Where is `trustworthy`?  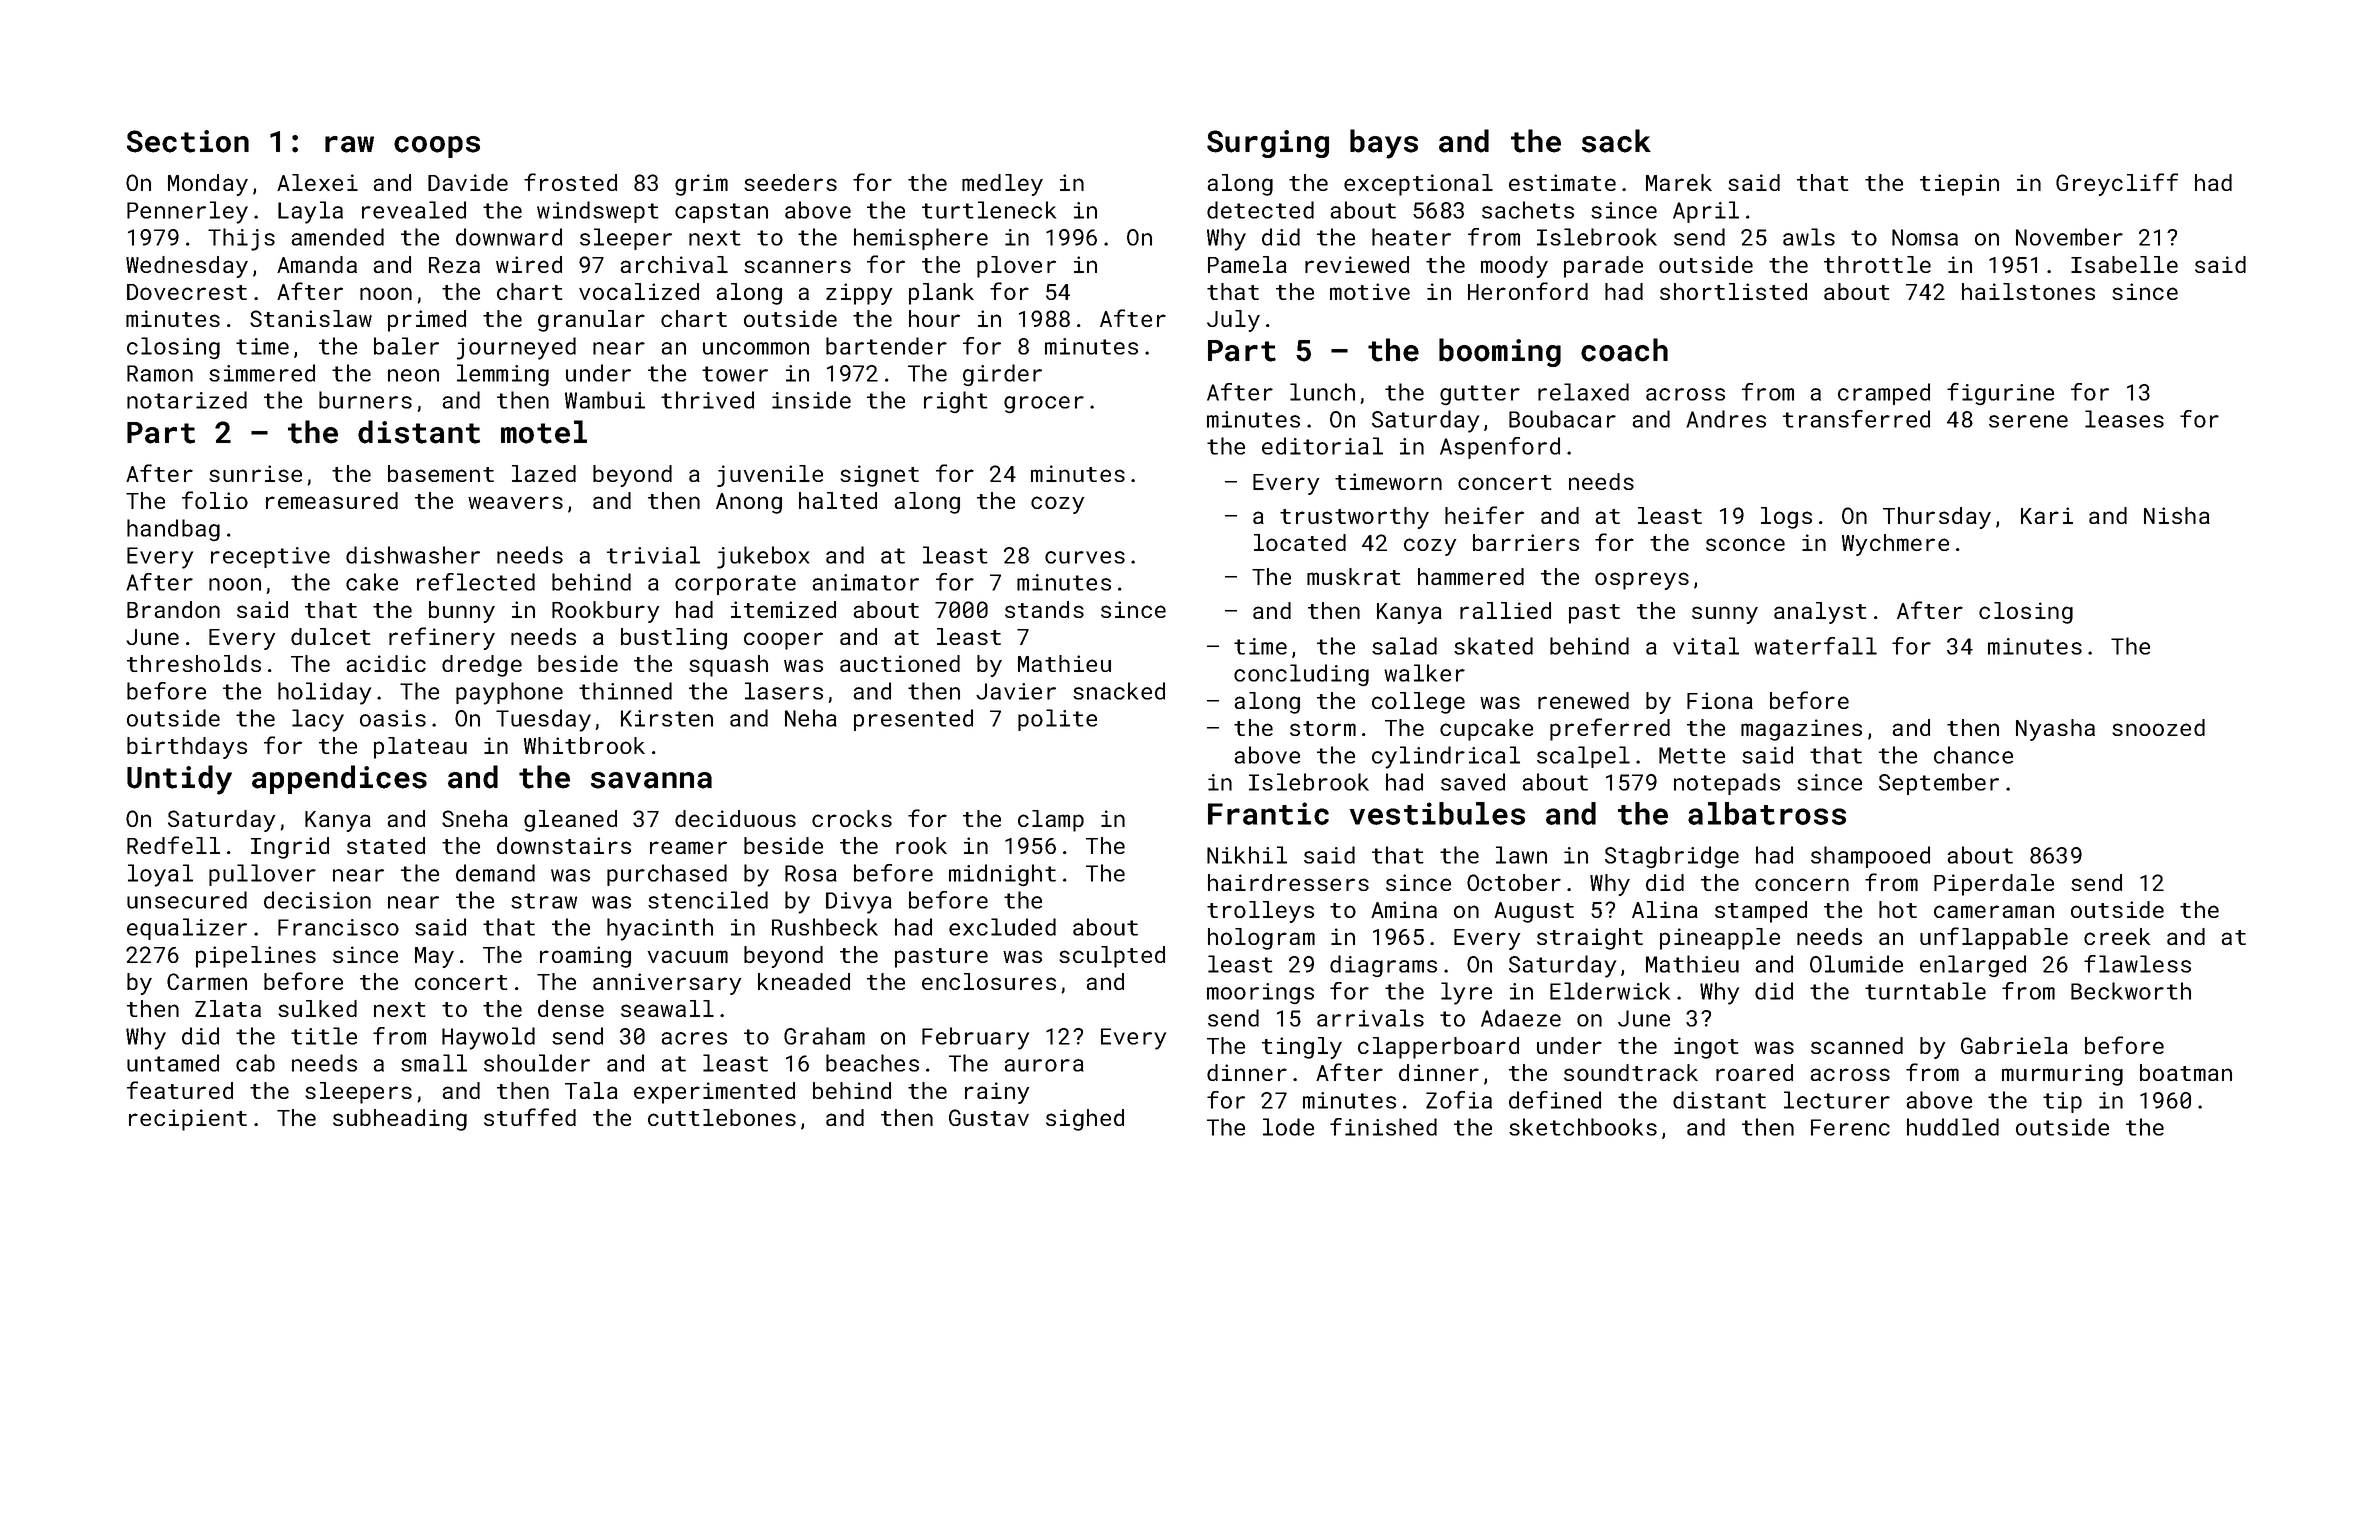 trustworthy is located at coordinates (1354, 518).
